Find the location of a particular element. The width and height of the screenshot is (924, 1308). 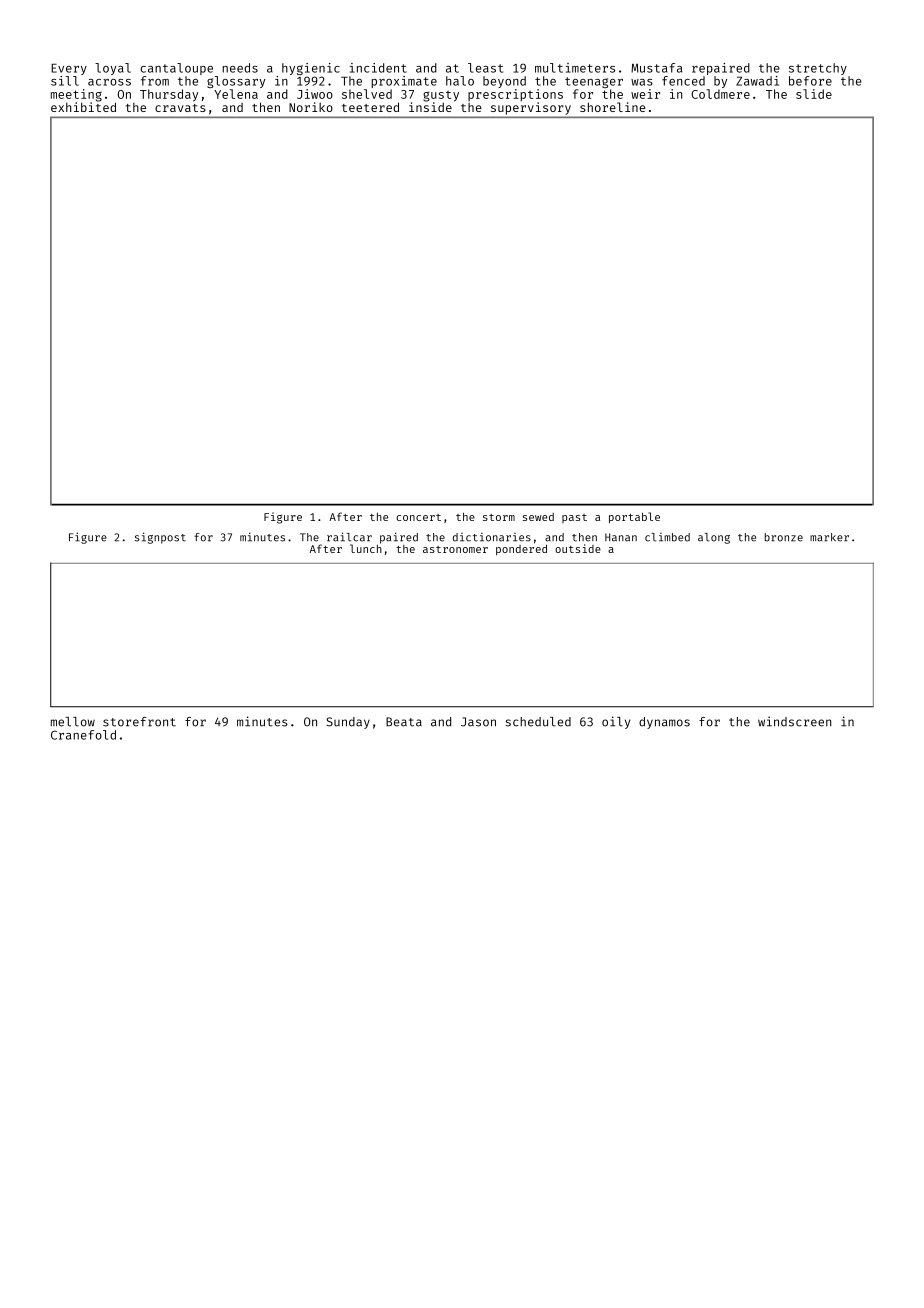

along is located at coordinates (714, 538).
